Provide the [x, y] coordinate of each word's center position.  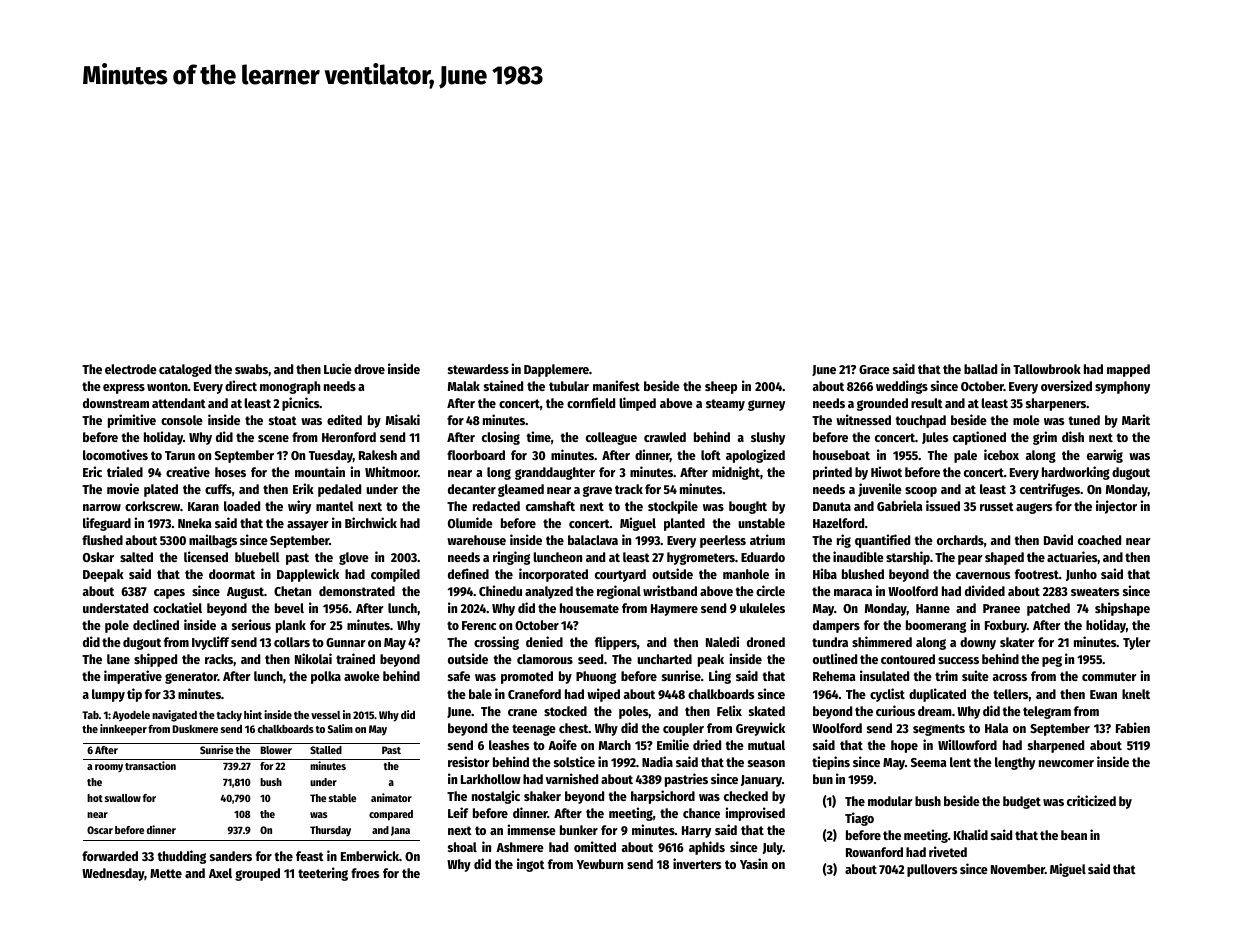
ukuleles [762, 608]
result [927, 403]
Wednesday [113, 874]
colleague [611, 438]
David [1058, 539]
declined [156, 624]
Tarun [180, 455]
